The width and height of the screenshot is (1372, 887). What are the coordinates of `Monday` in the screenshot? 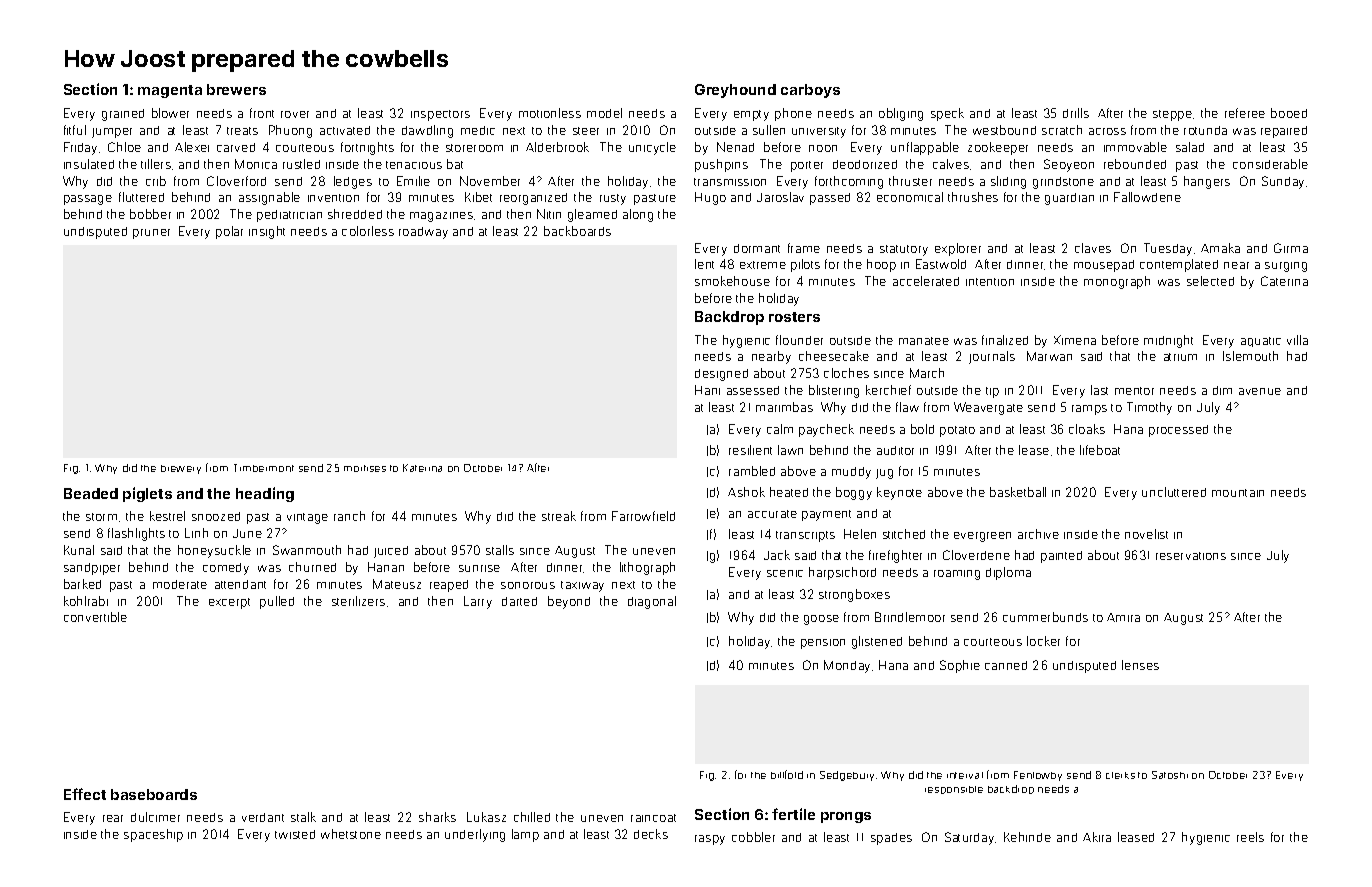 It's located at (847, 666).
